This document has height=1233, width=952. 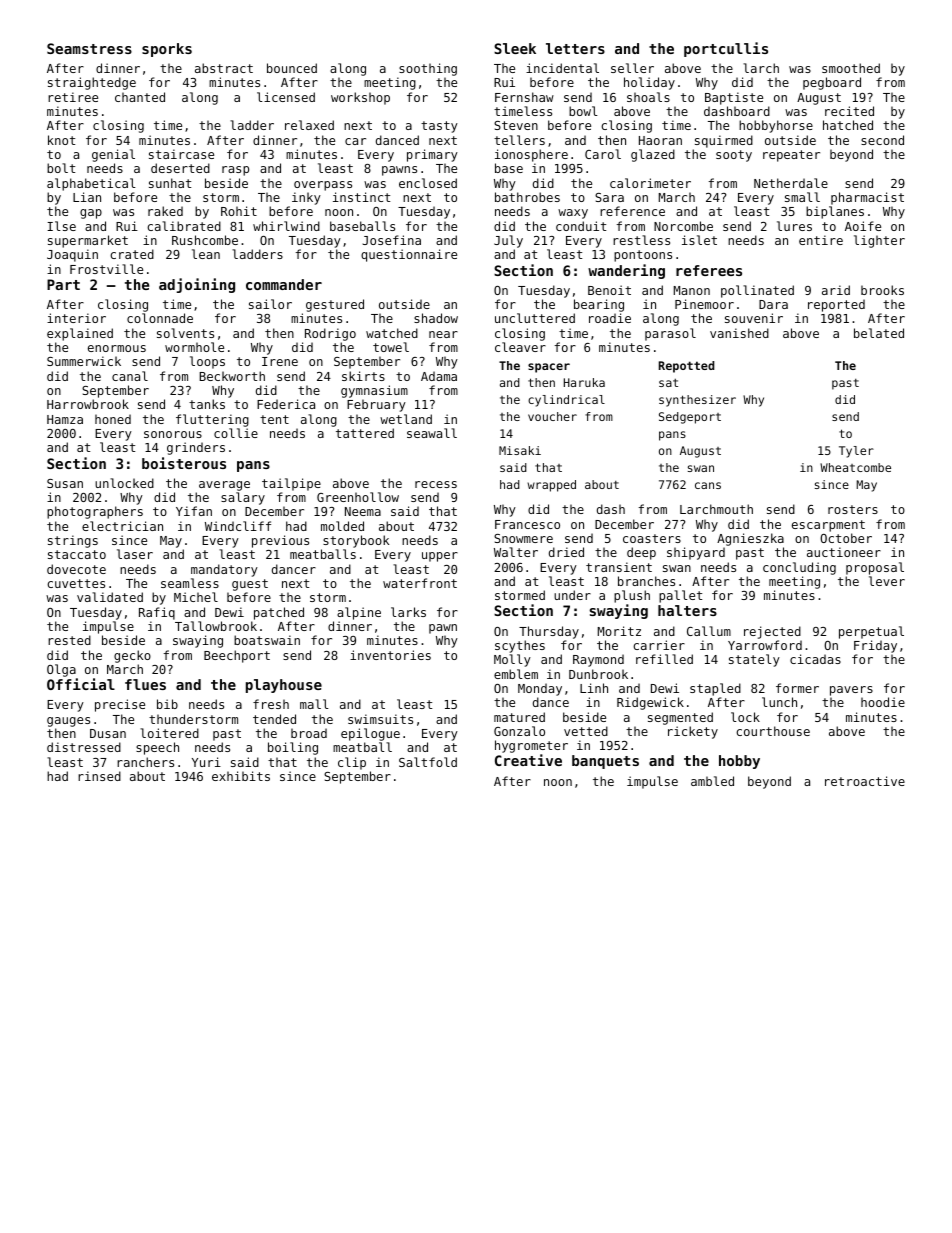 I want to click on recited, so click(x=849, y=111).
